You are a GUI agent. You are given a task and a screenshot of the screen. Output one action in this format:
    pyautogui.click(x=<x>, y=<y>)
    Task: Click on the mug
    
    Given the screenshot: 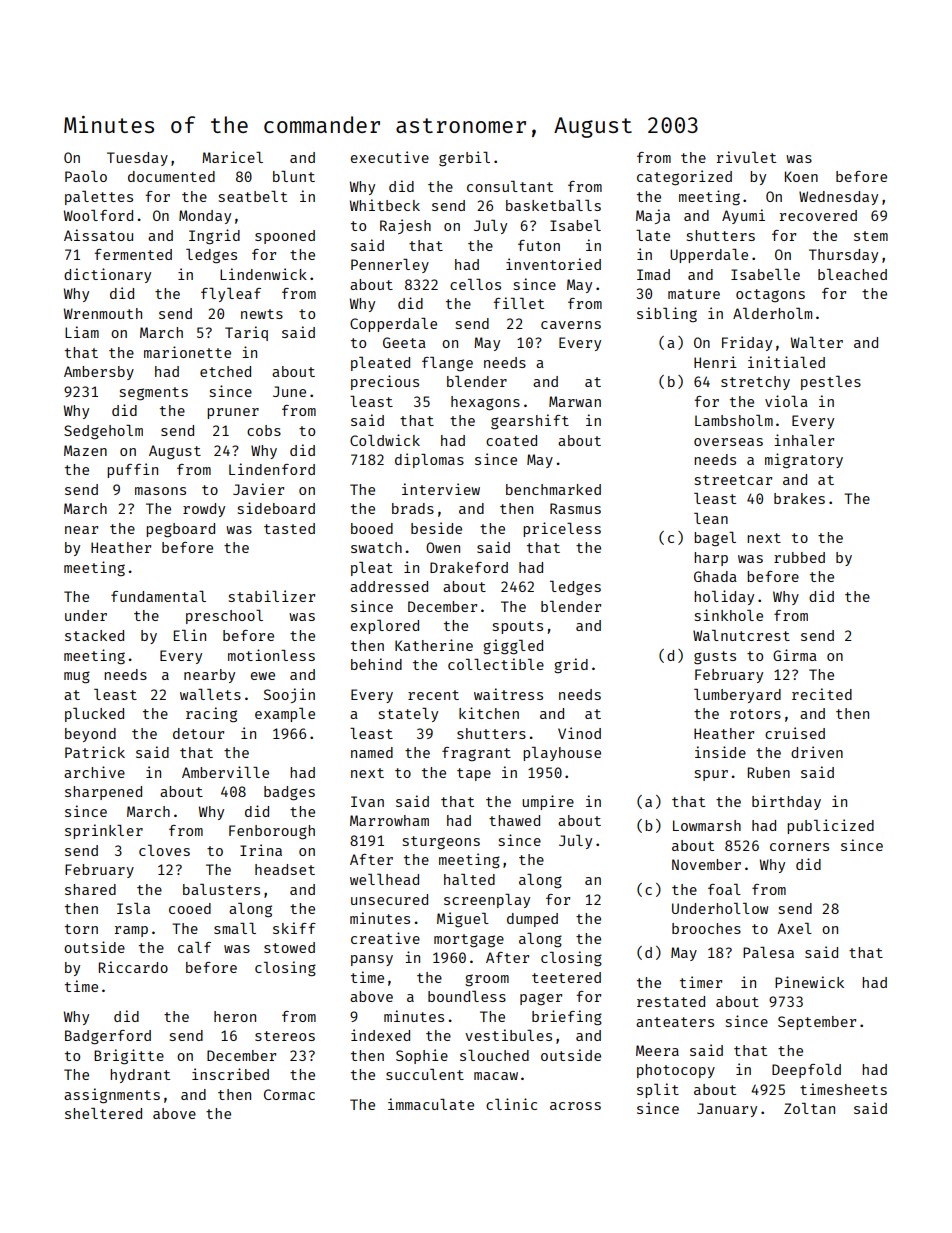 What is the action you would take?
    pyautogui.click(x=77, y=677)
